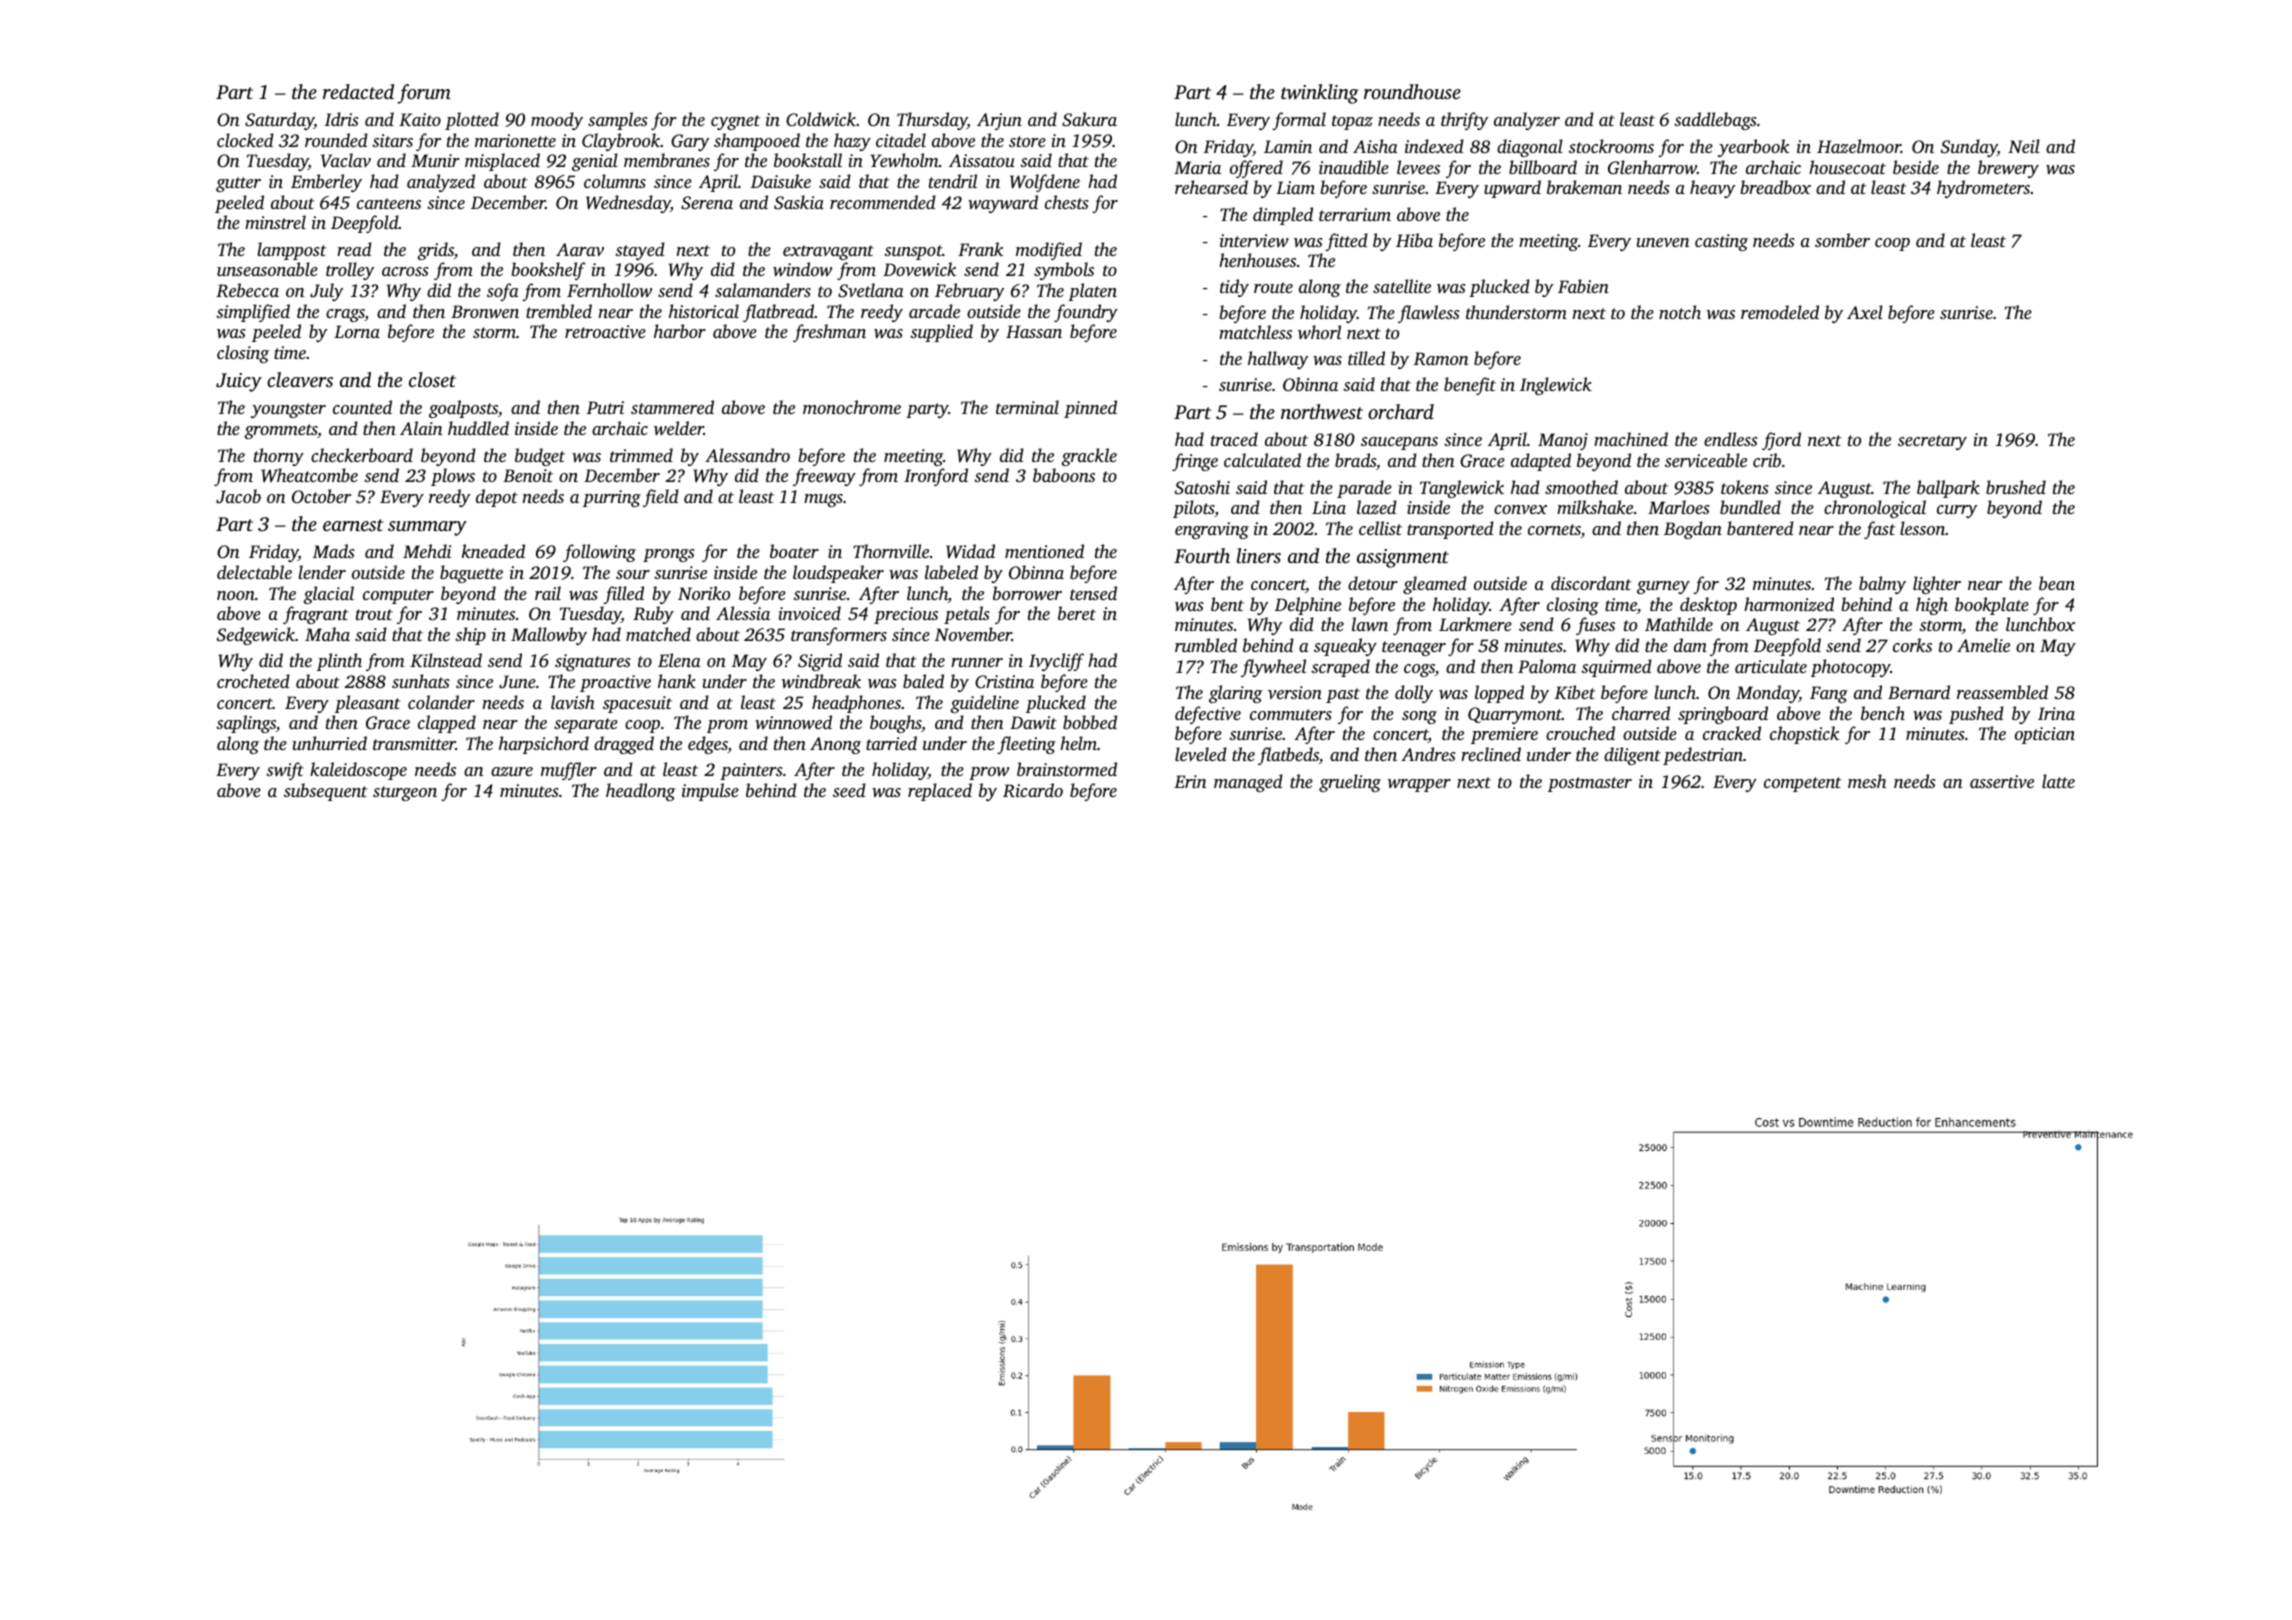  I want to click on whorl, so click(1319, 332).
